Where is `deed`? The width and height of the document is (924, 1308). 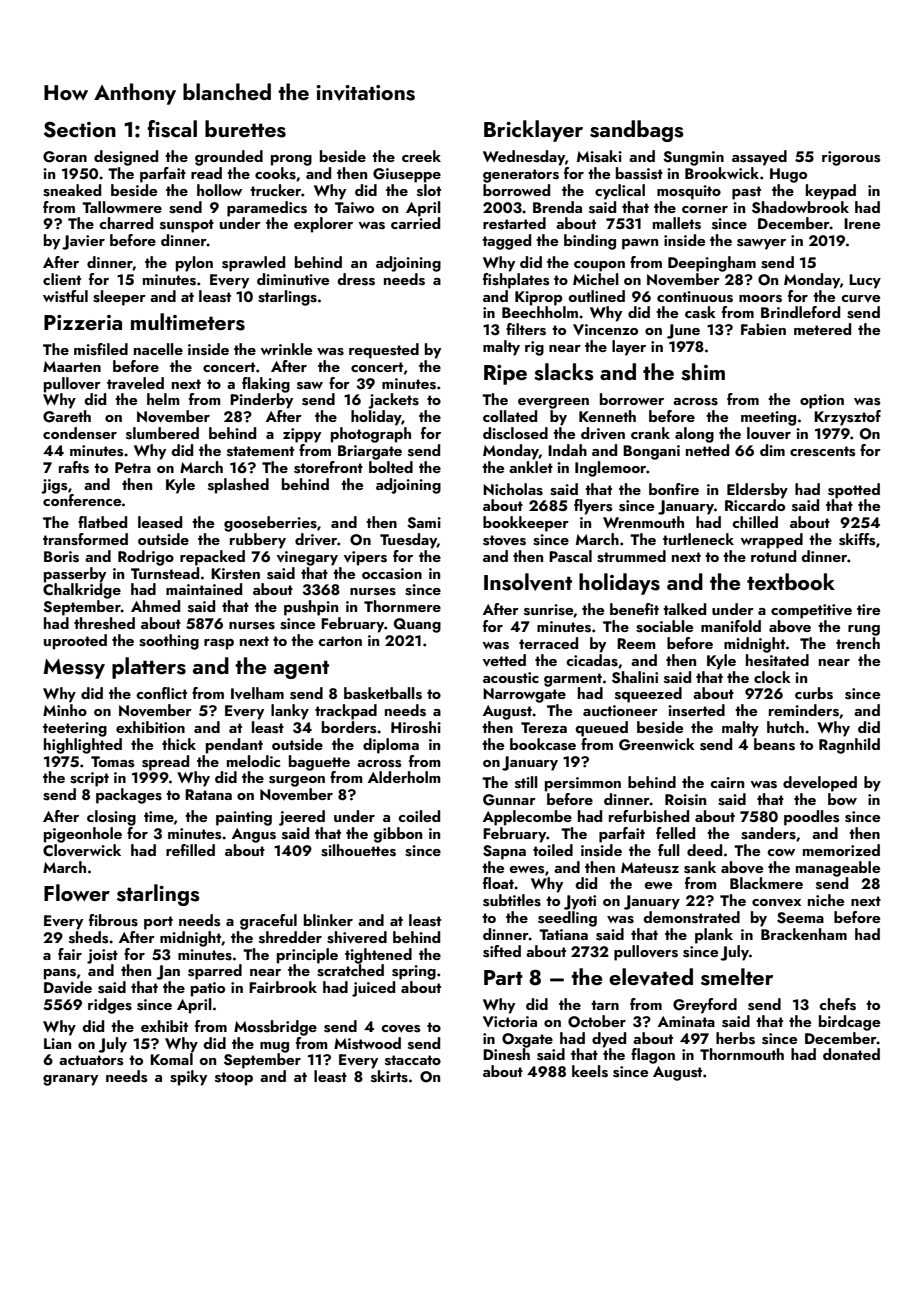 deed is located at coordinates (704, 850).
